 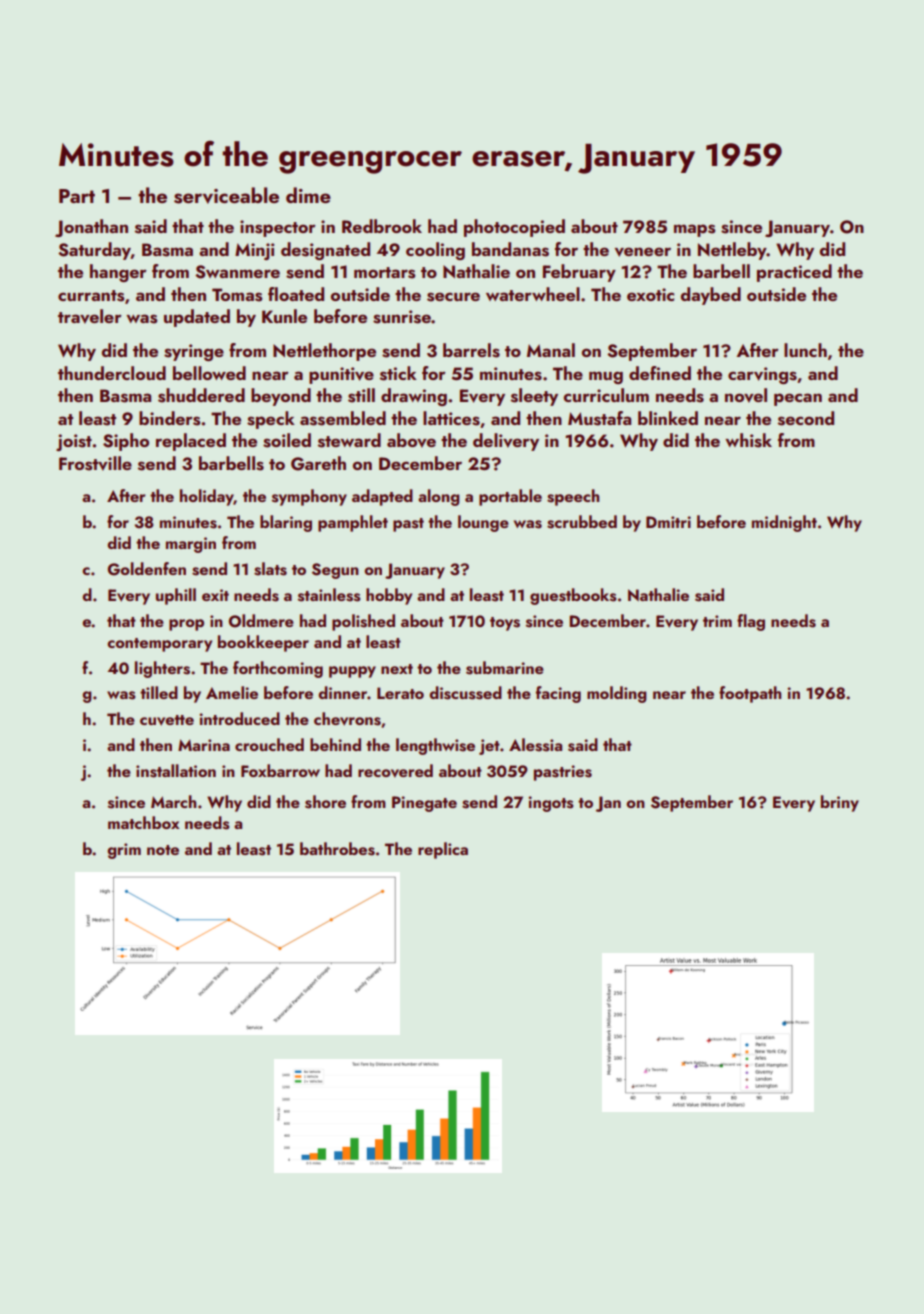 I want to click on grim, so click(x=124, y=851).
